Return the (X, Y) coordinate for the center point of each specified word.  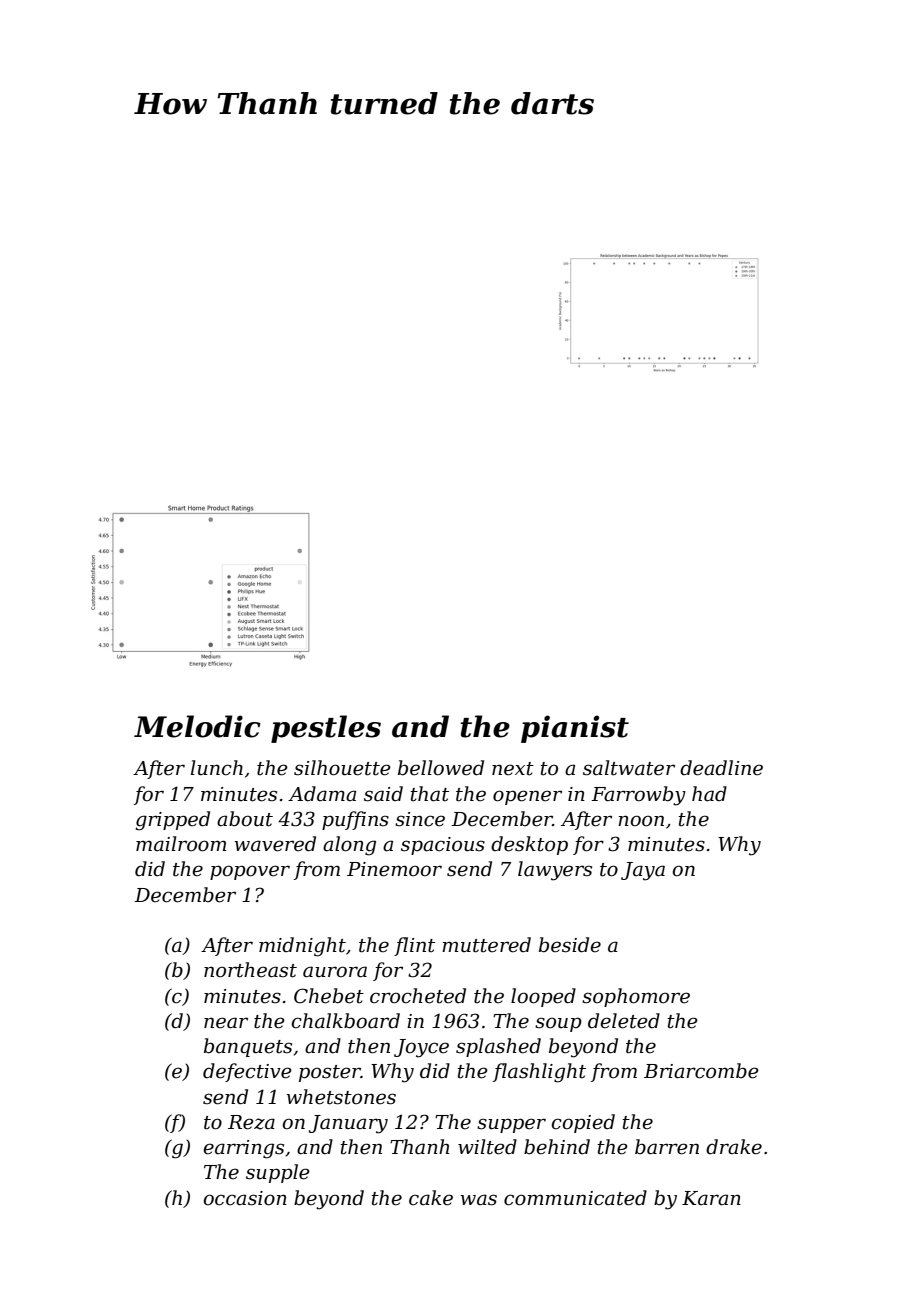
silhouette (342, 768)
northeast (250, 970)
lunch (217, 768)
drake (734, 1147)
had (709, 794)
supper (511, 1125)
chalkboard (345, 1021)
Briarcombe (701, 1071)
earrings (243, 1149)
